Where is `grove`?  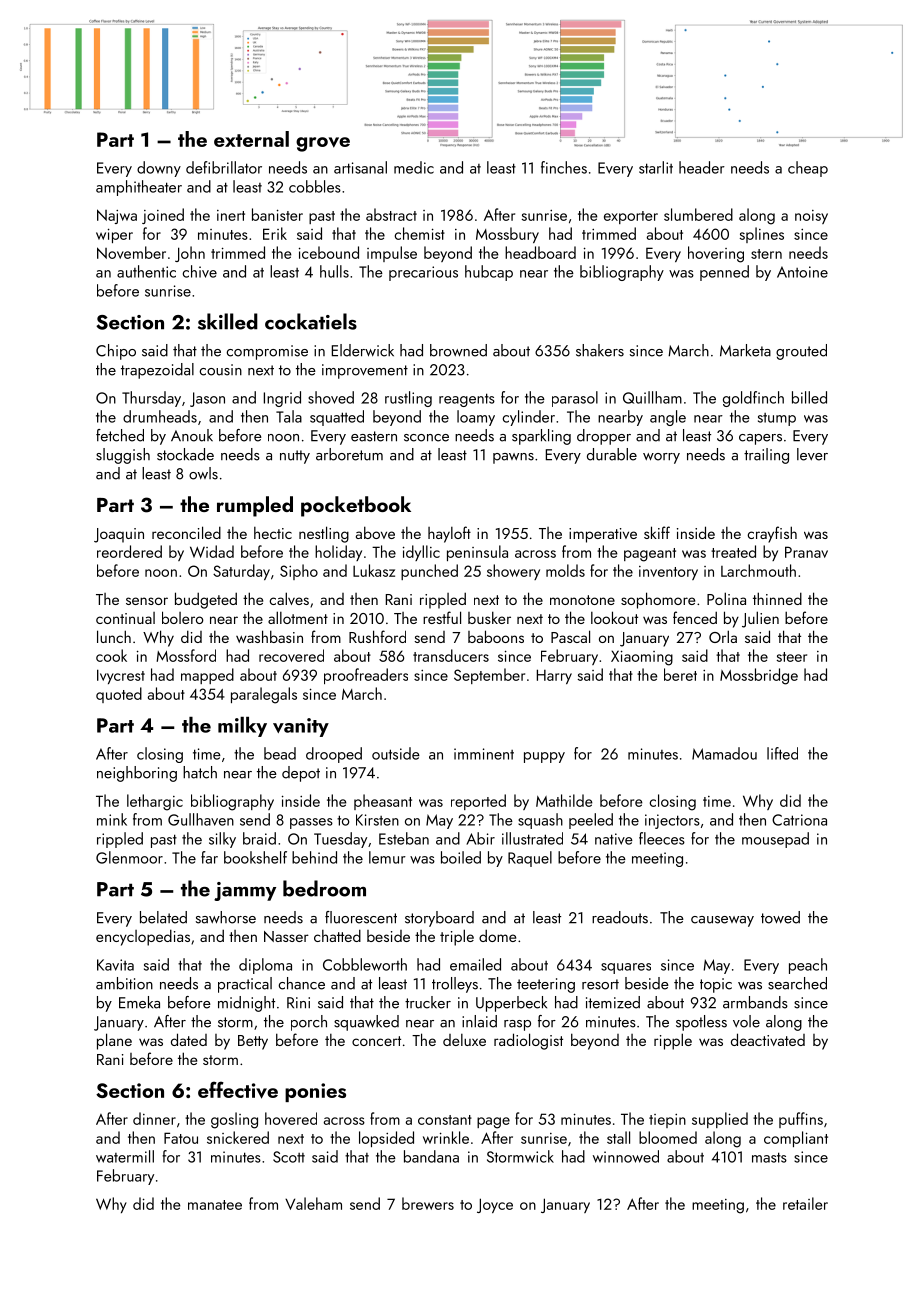
grove is located at coordinates (323, 144).
